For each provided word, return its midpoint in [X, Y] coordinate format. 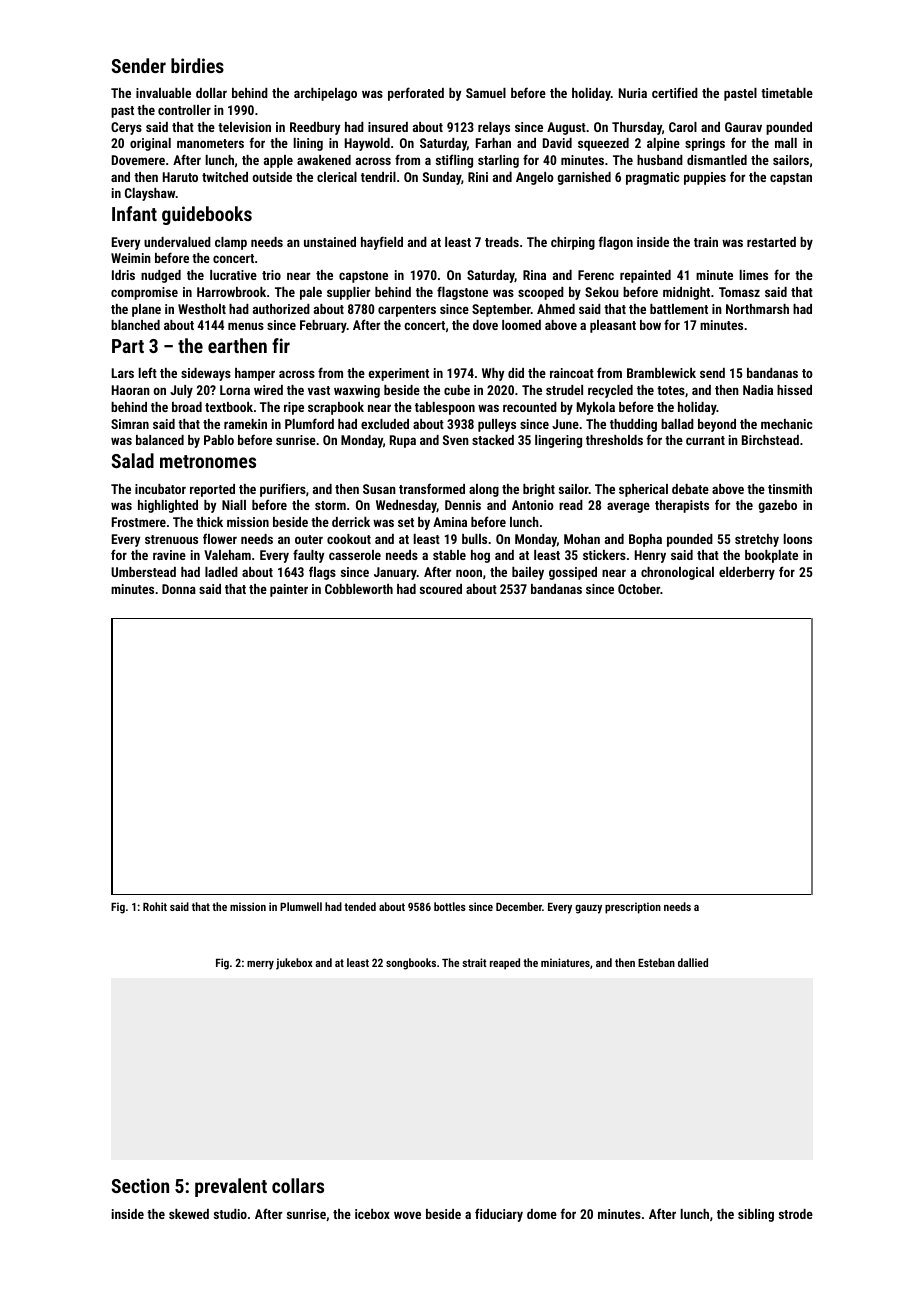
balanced [160, 440]
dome [542, 1214]
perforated [416, 94]
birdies [197, 65]
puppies [705, 178]
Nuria [633, 93]
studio [230, 1214]
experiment [399, 374]
